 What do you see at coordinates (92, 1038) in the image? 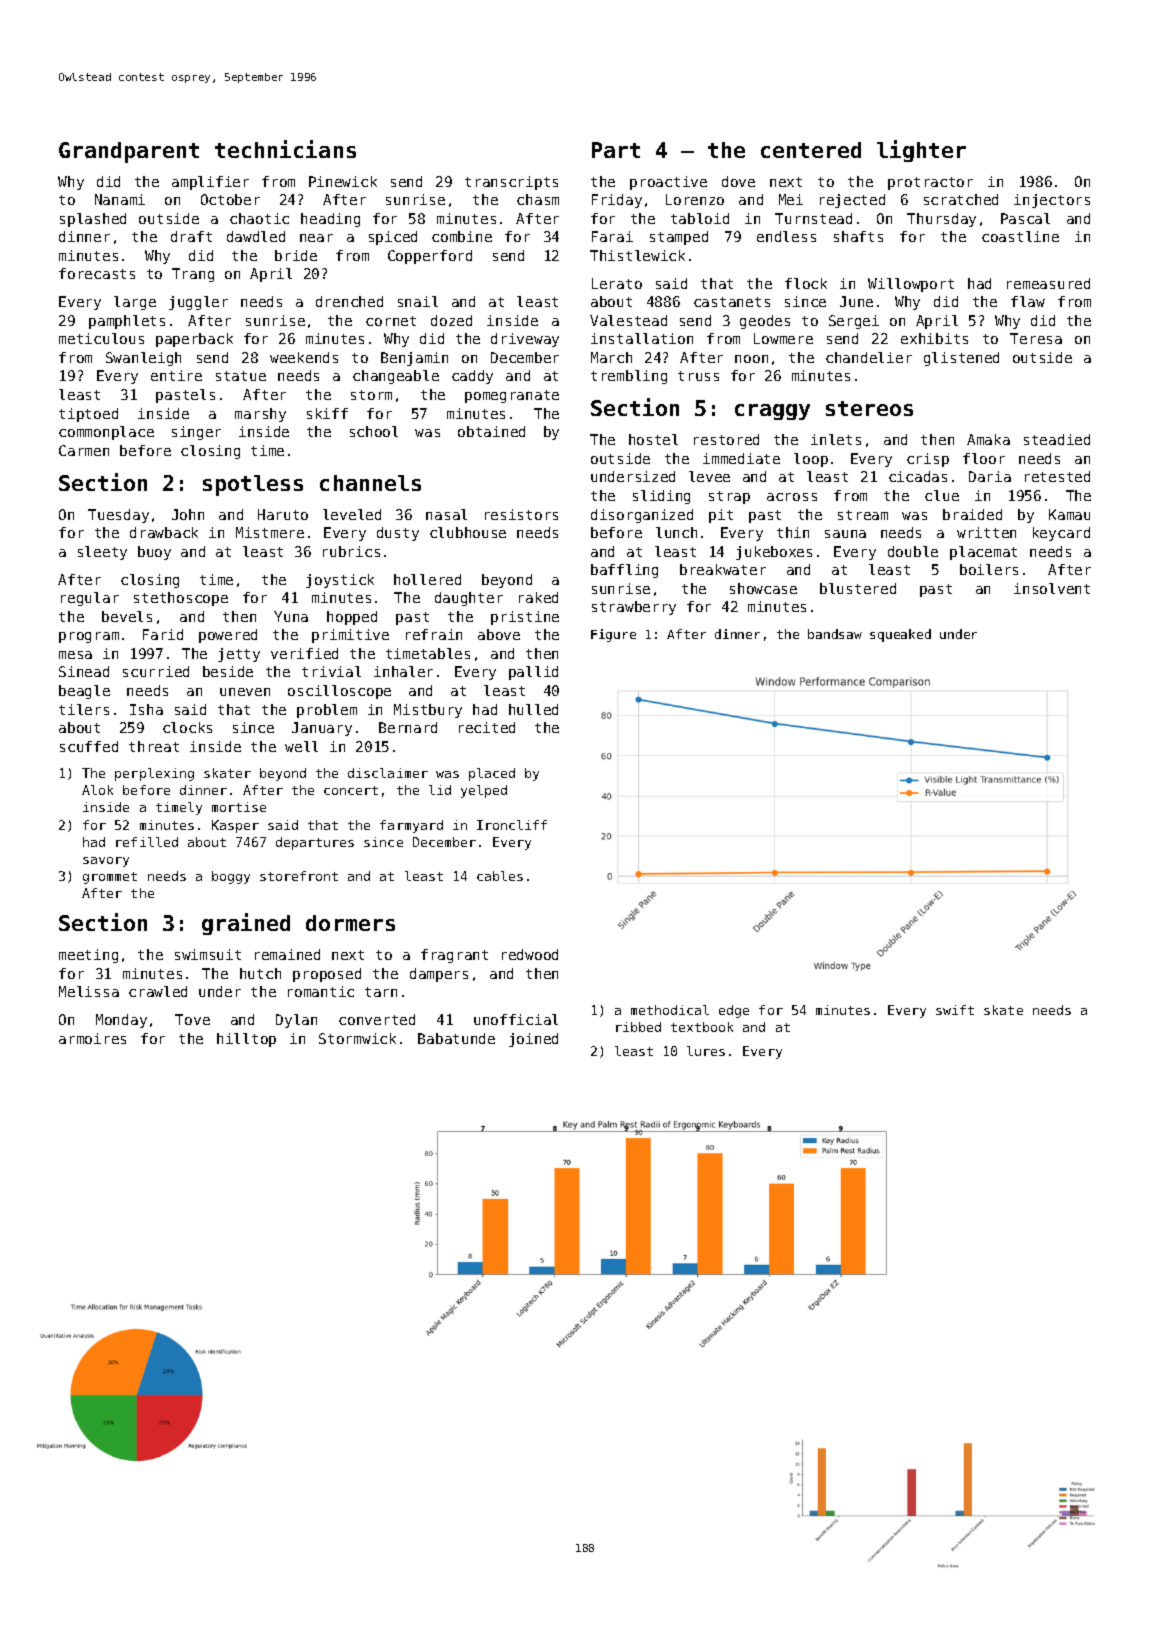
I see `armoires` at bounding box center [92, 1038].
